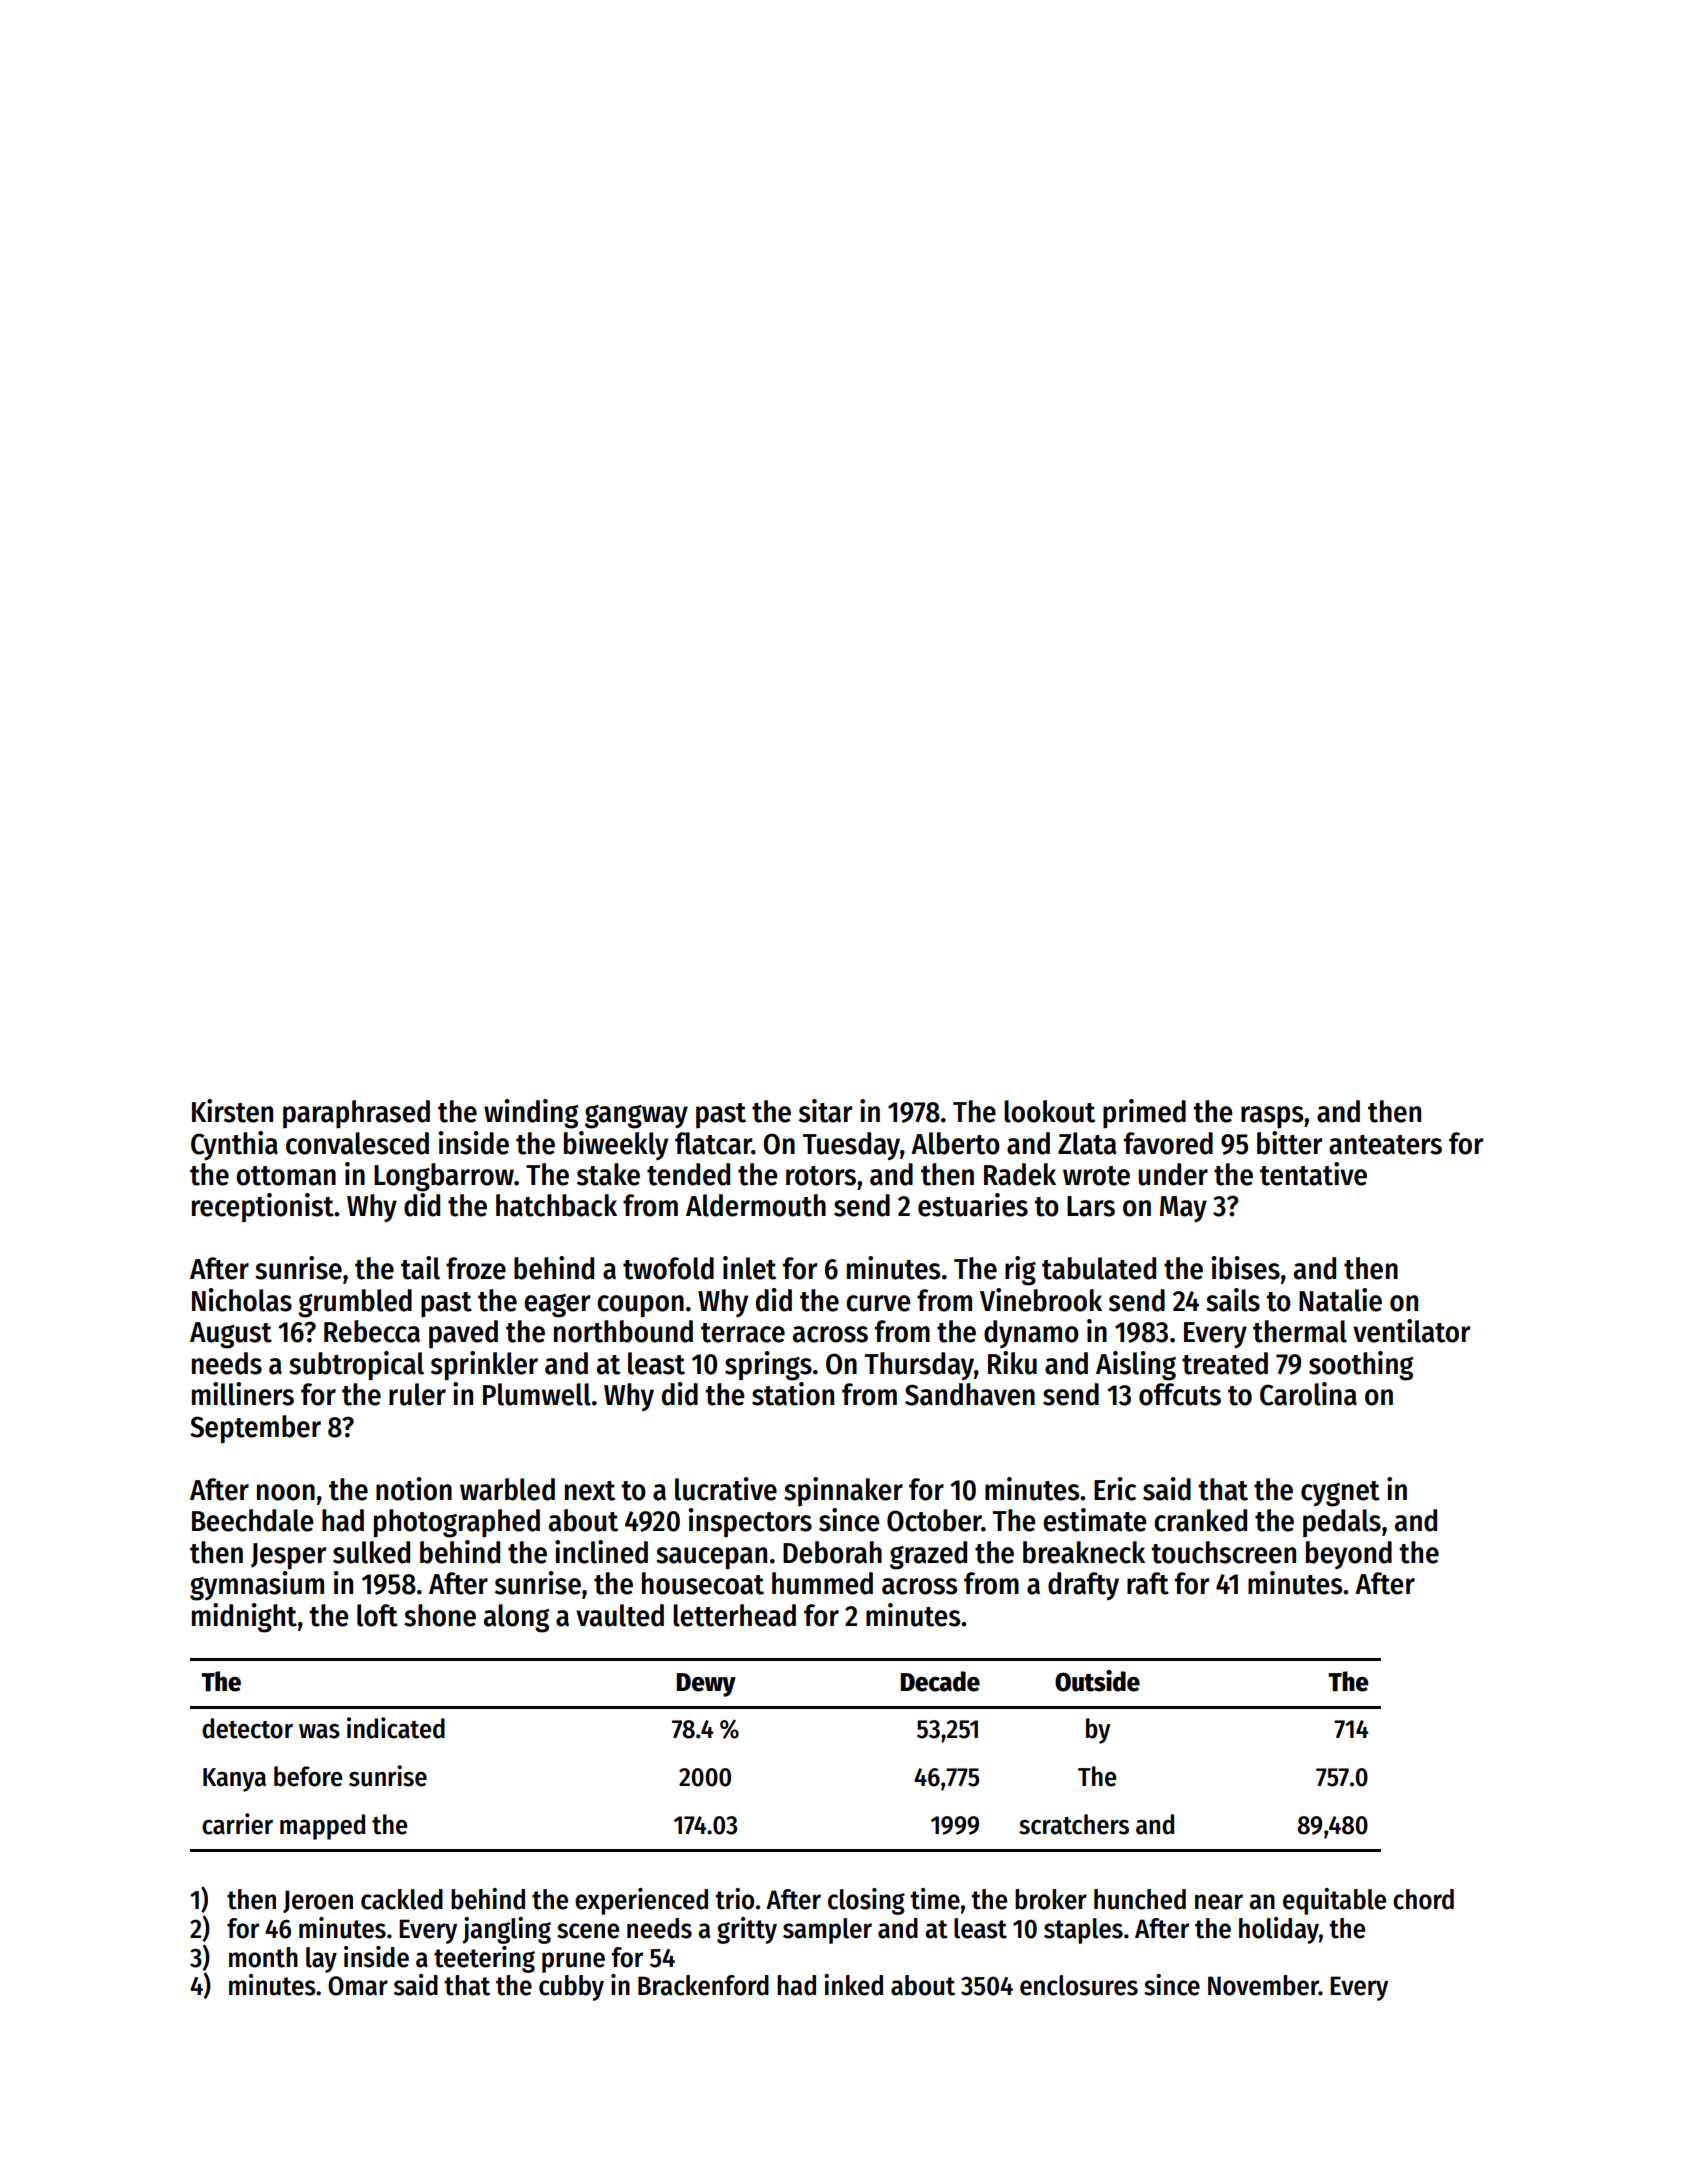  I want to click on inked, so click(853, 1985).
